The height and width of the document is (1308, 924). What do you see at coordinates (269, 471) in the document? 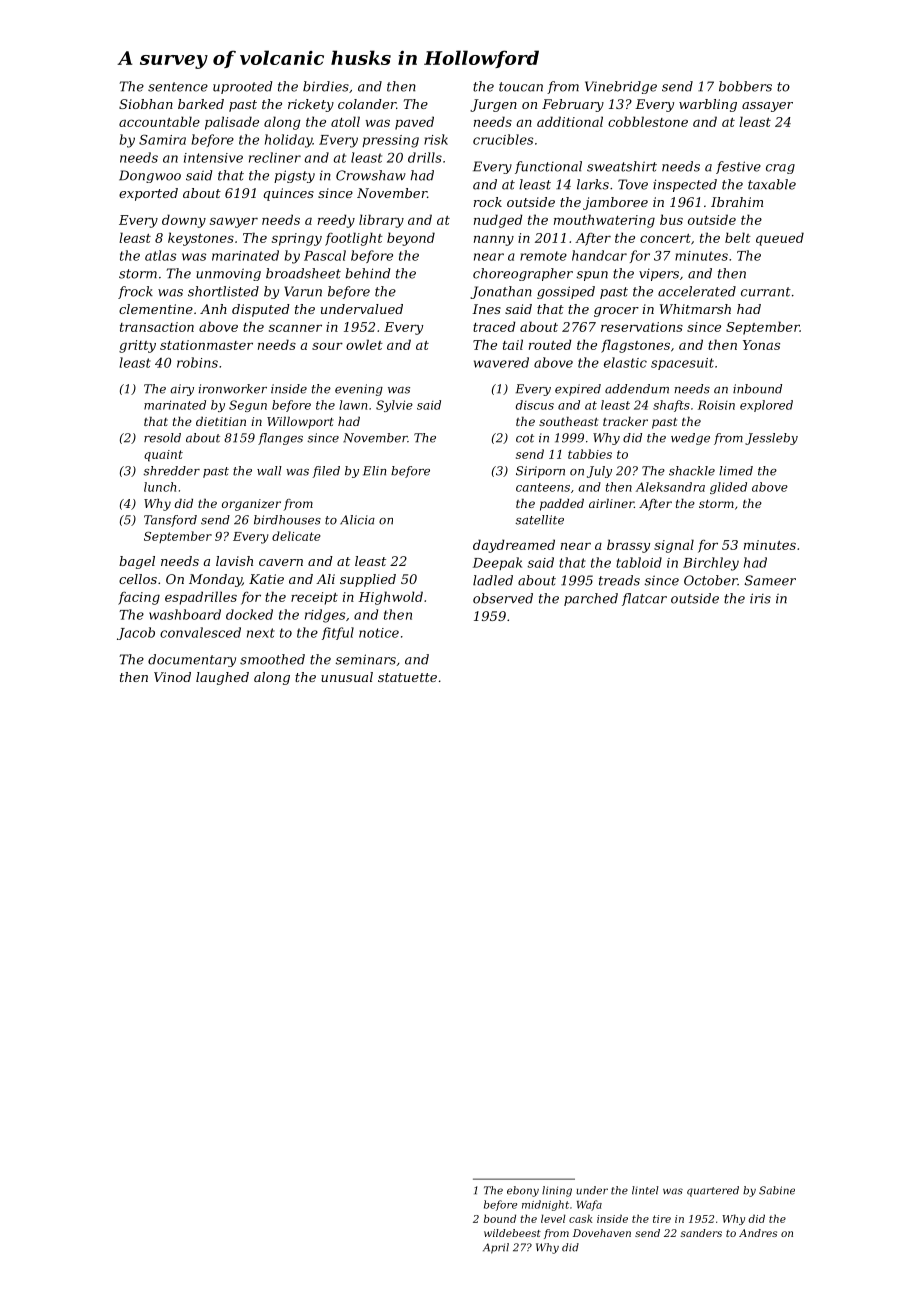
I see `wall` at bounding box center [269, 471].
